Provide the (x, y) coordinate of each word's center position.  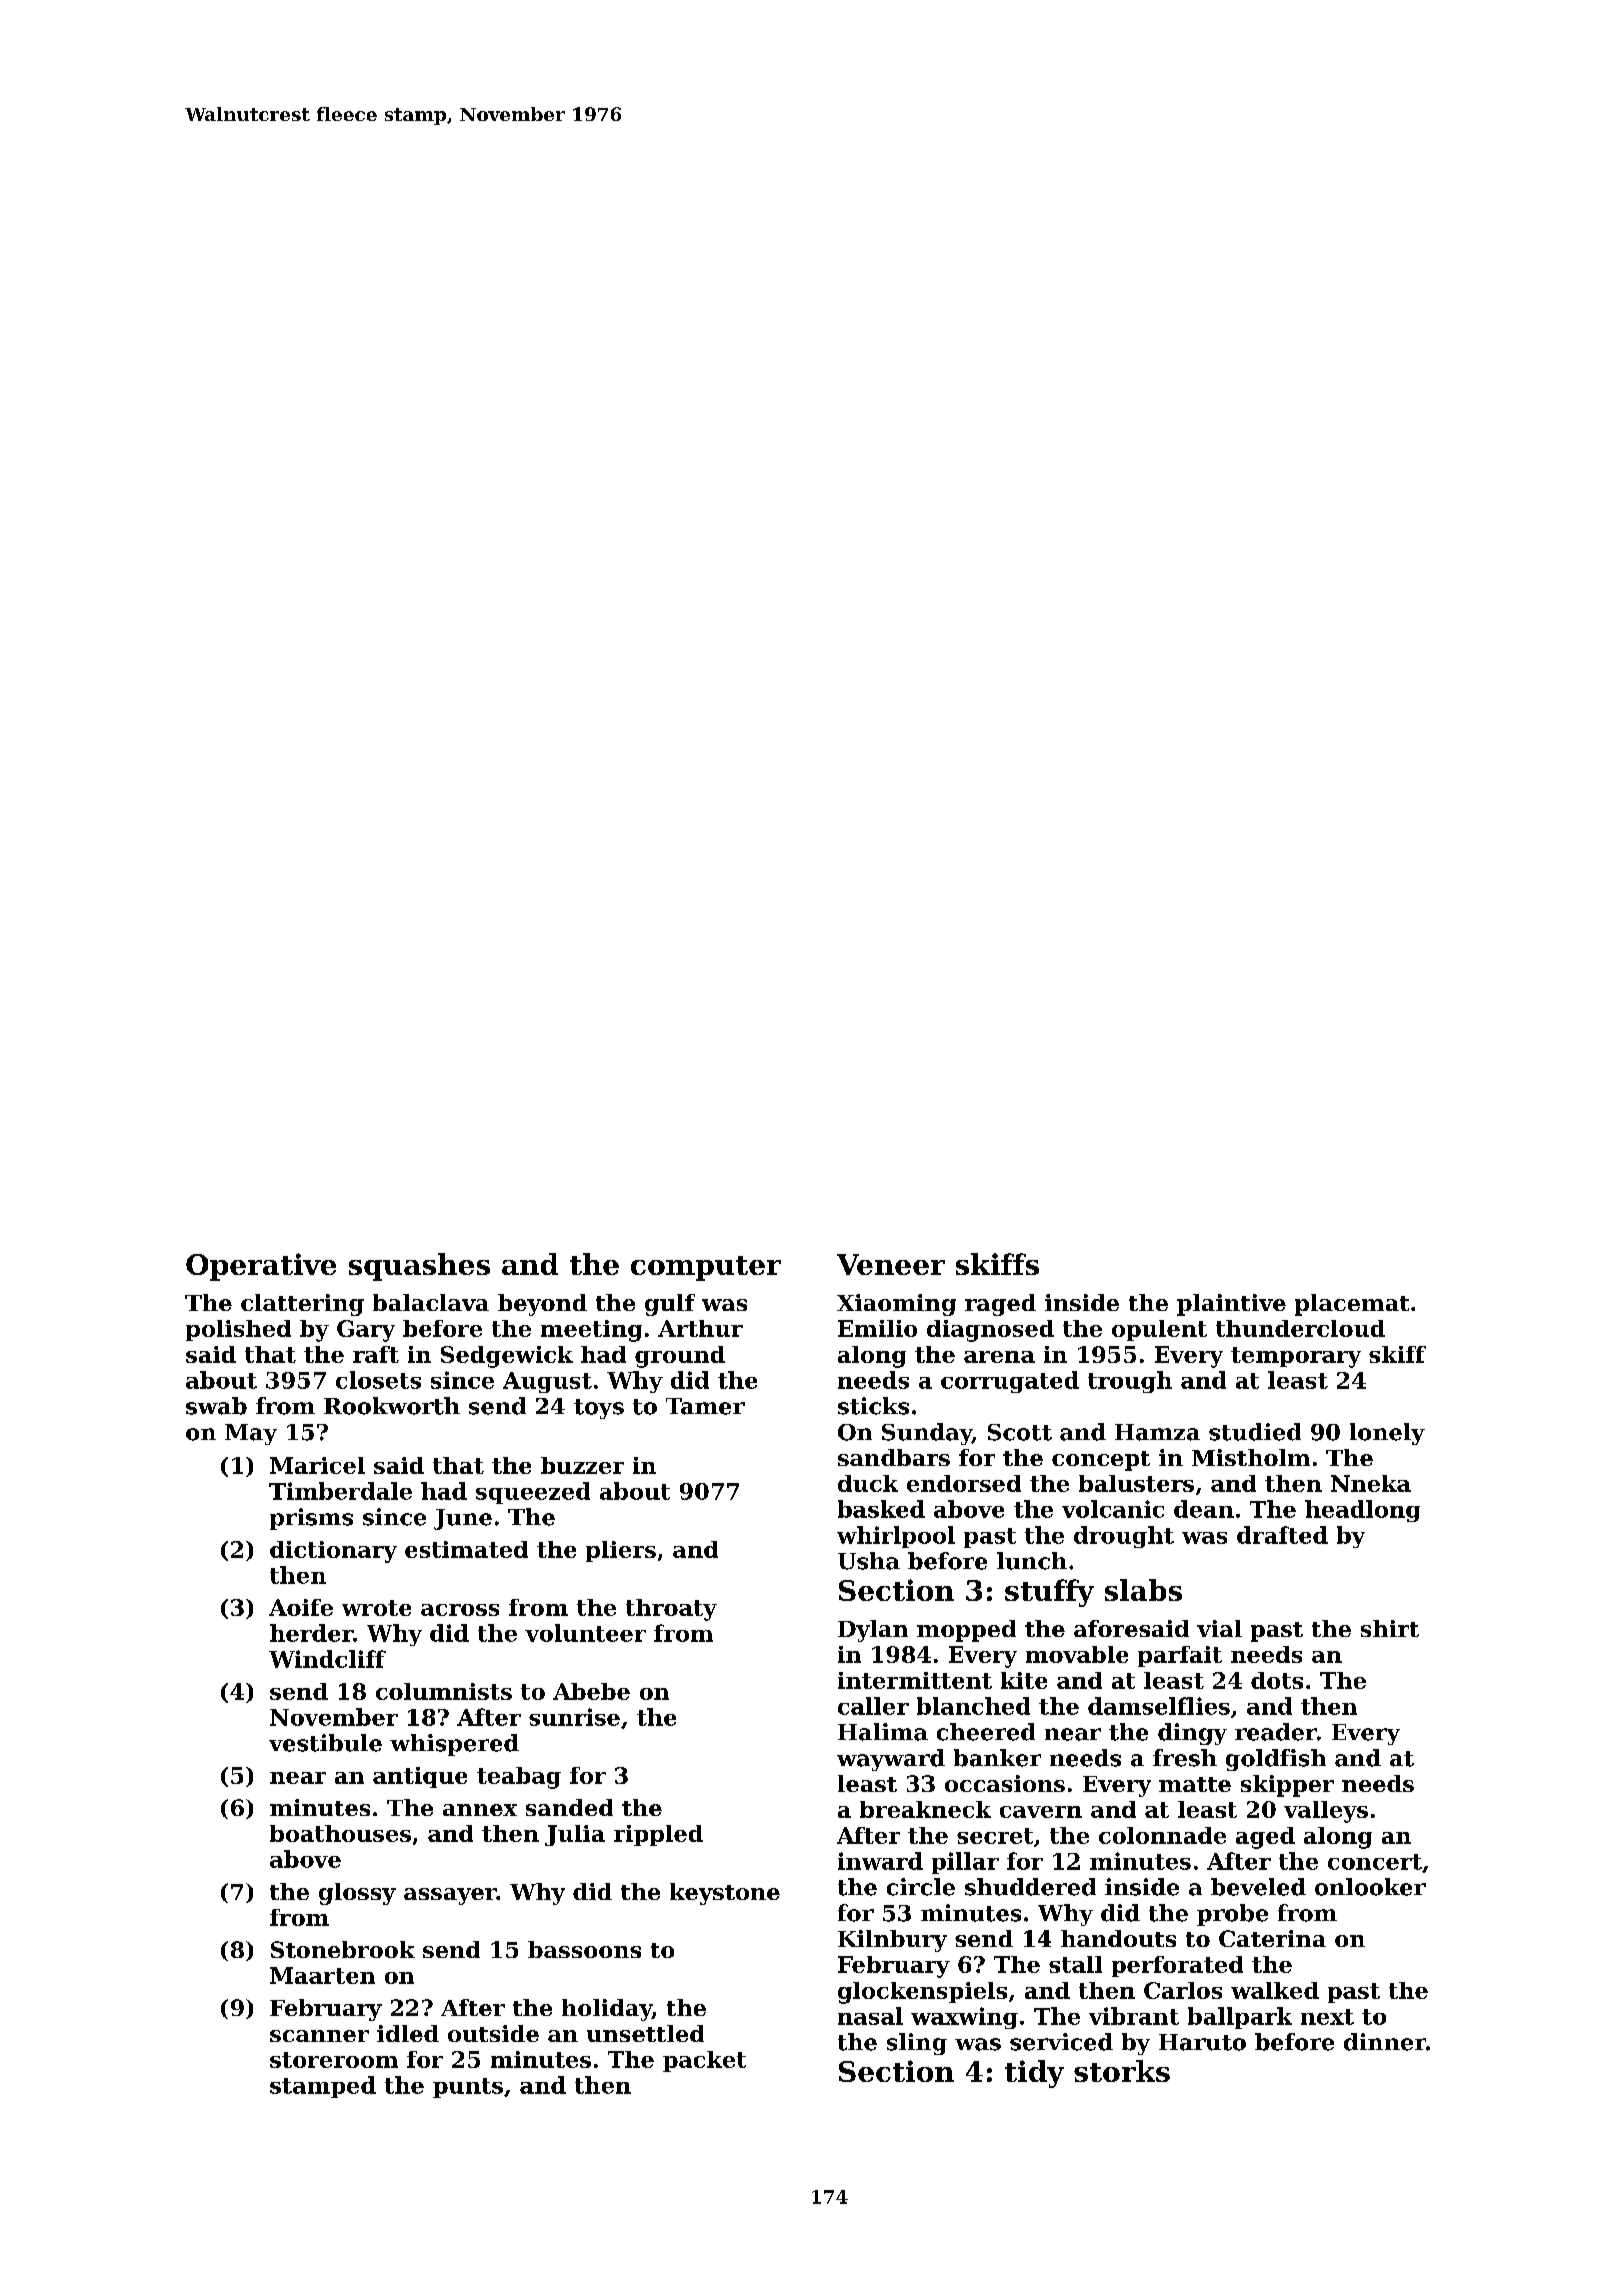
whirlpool (896, 1537)
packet (704, 2061)
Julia (575, 1835)
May (251, 1434)
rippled (658, 1835)
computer (706, 1268)
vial (1219, 1628)
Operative (261, 1267)
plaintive (1231, 1305)
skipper (1287, 1786)
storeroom (334, 2060)
